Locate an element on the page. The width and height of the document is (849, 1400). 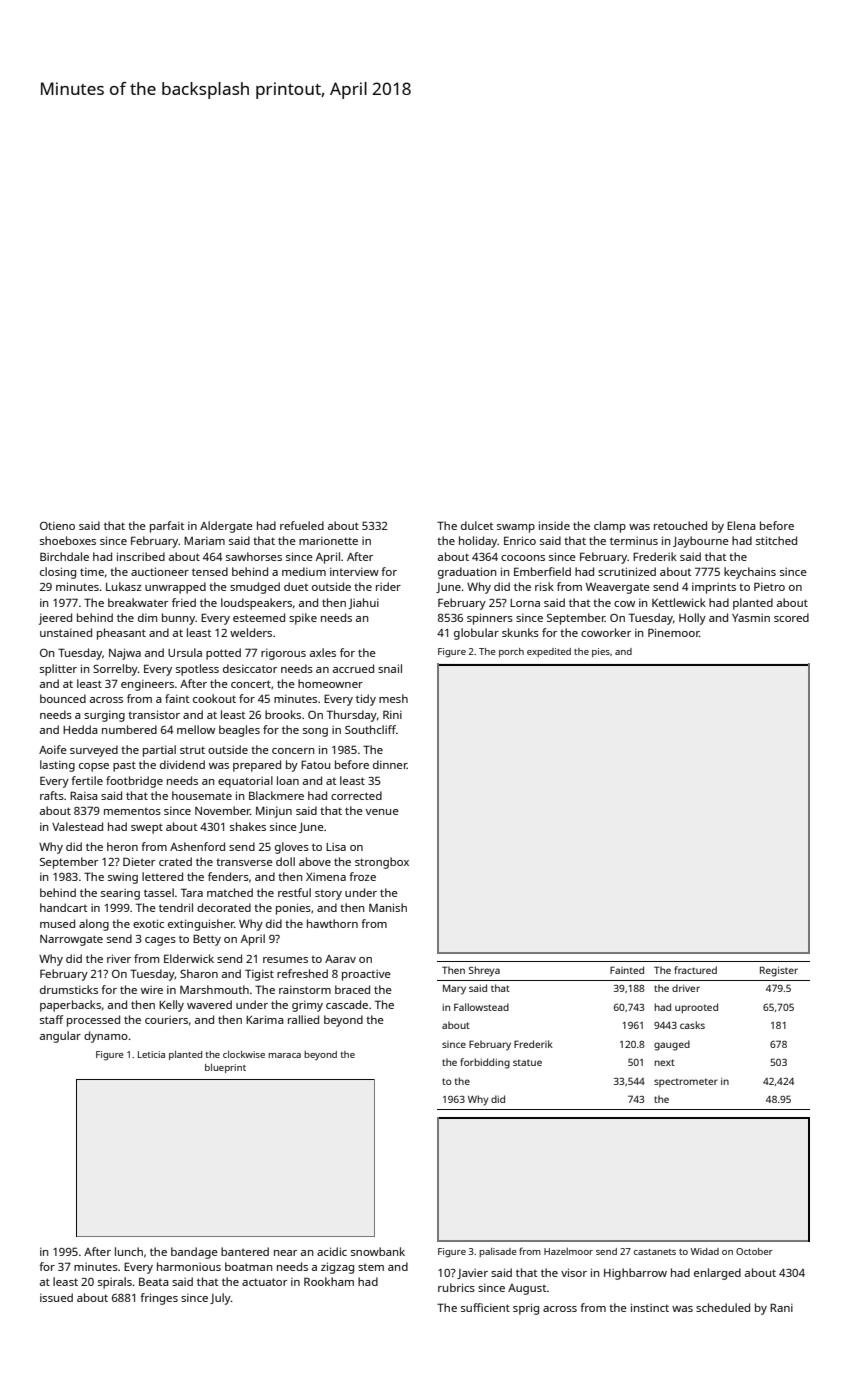
dulcet is located at coordinates (477, 525).
